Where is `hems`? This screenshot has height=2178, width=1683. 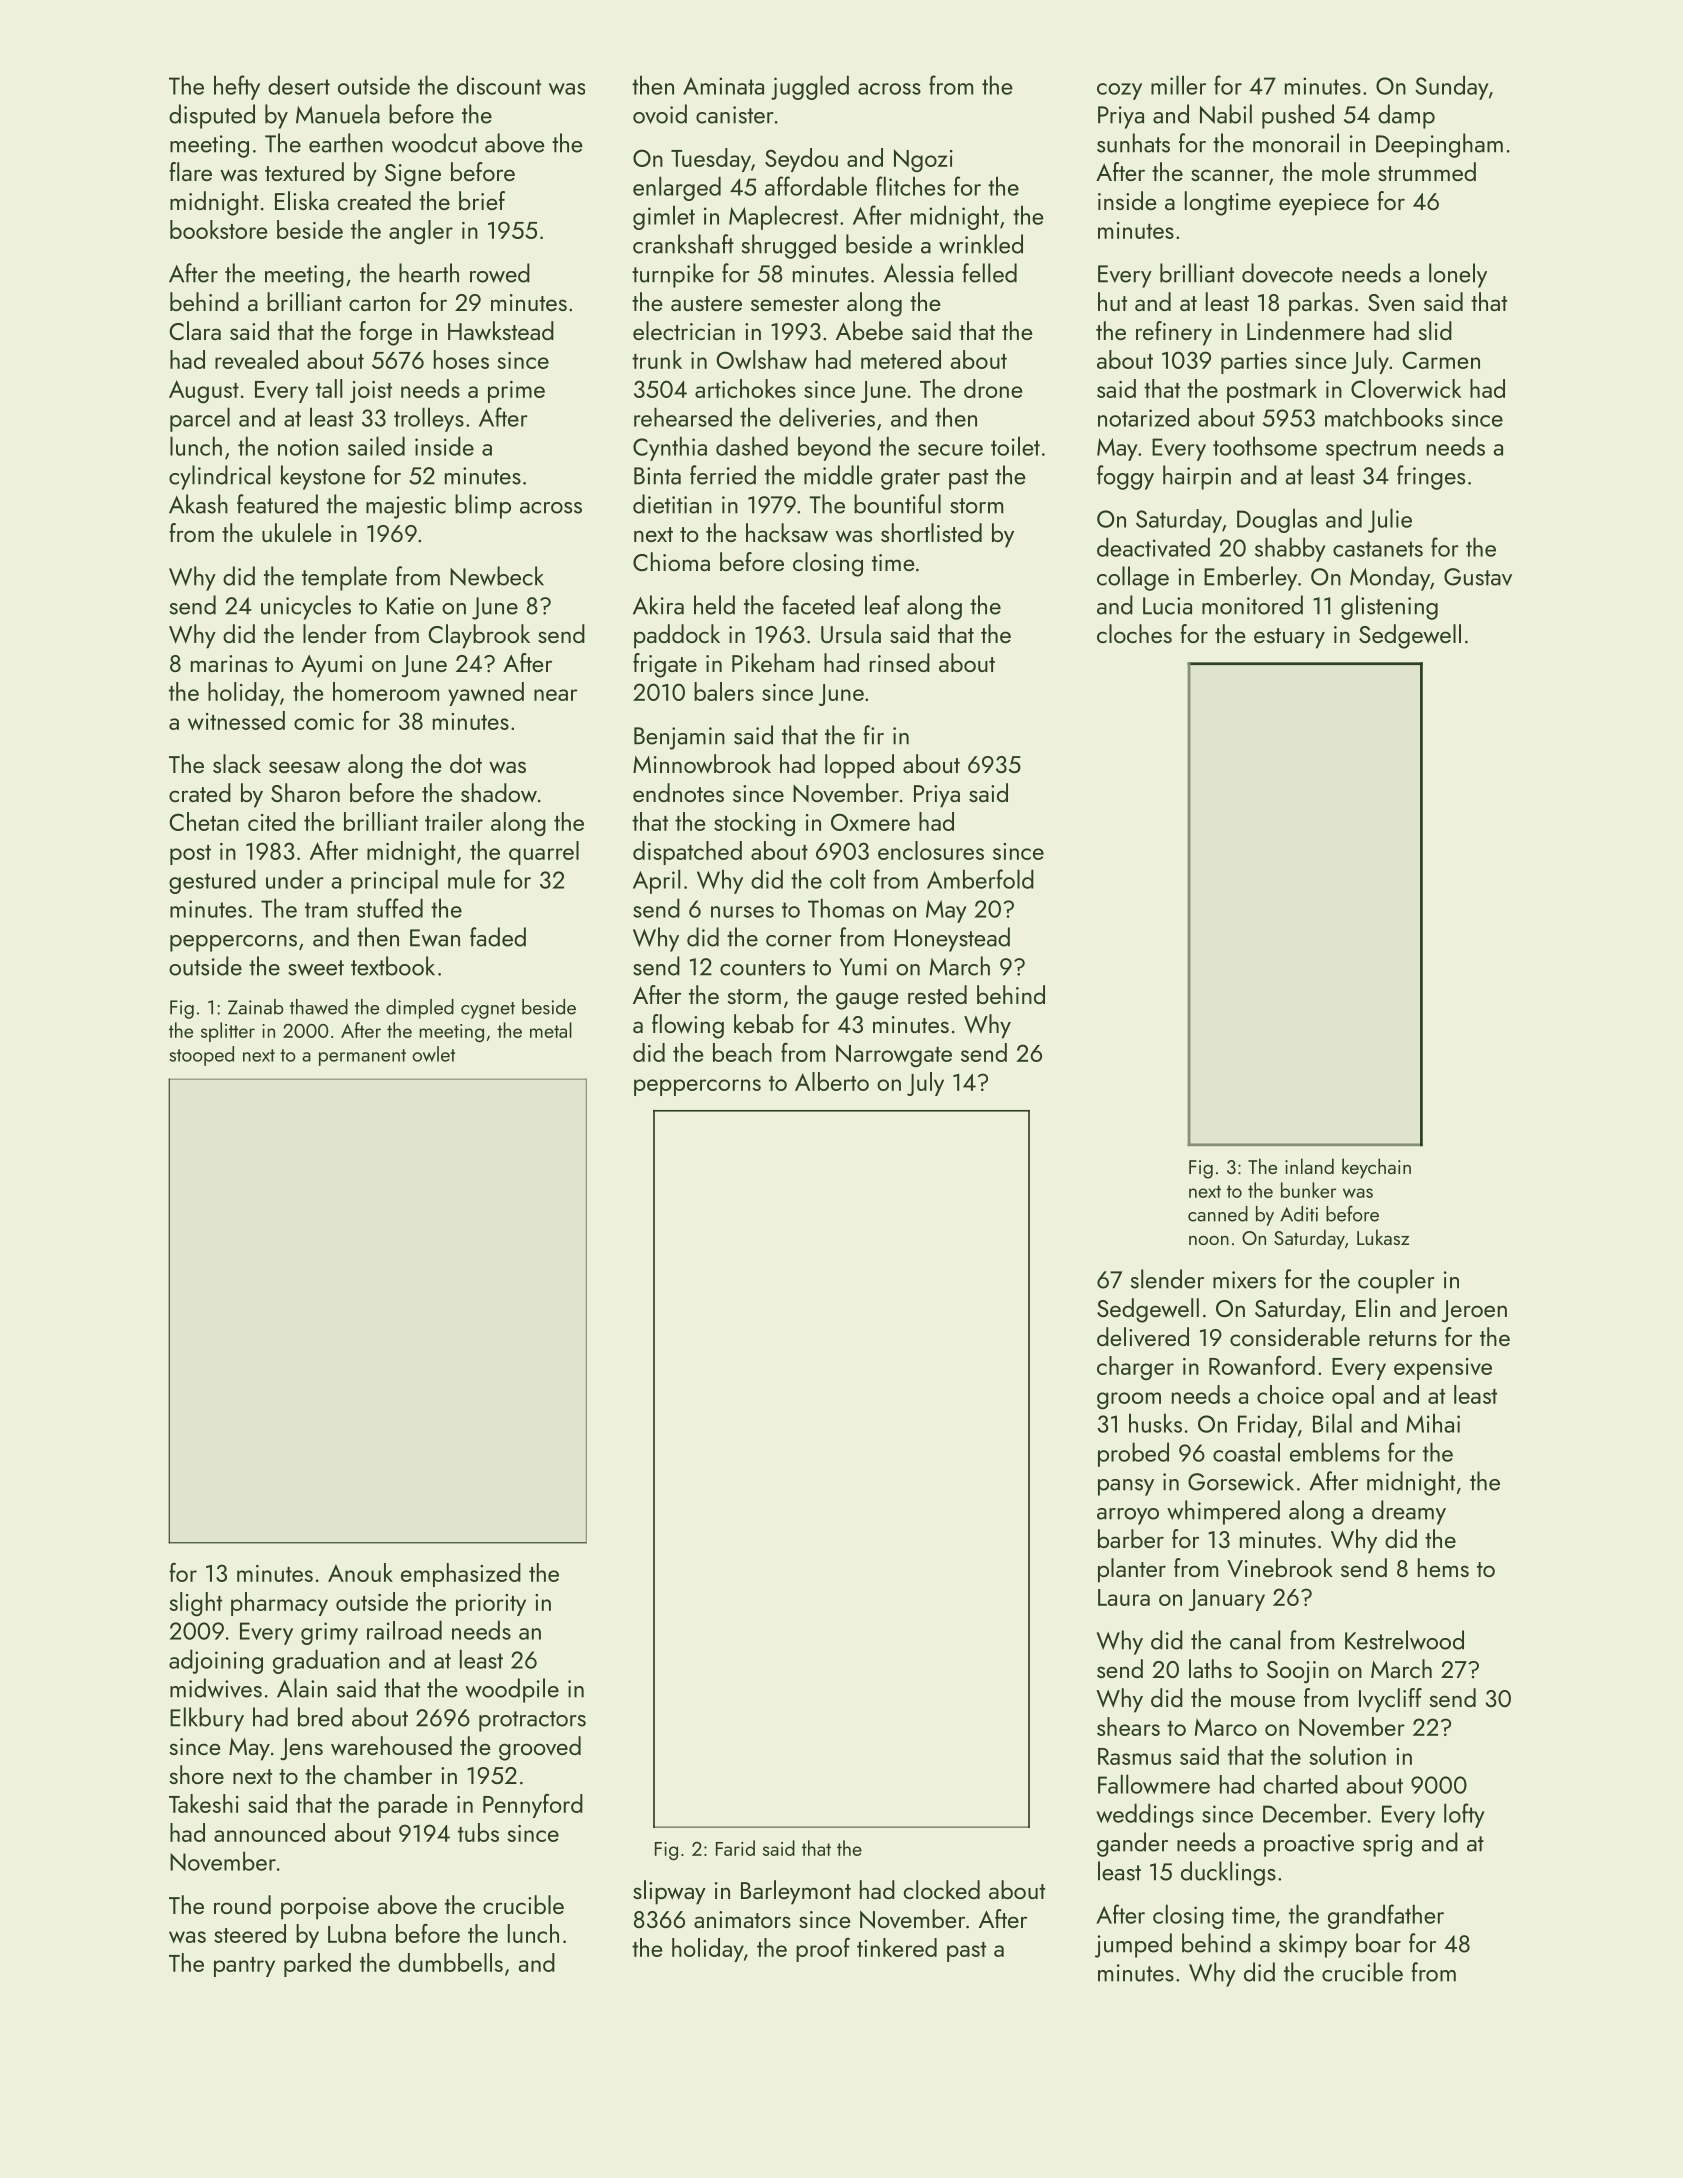
hems is located at coordinates (1443, 1567).
